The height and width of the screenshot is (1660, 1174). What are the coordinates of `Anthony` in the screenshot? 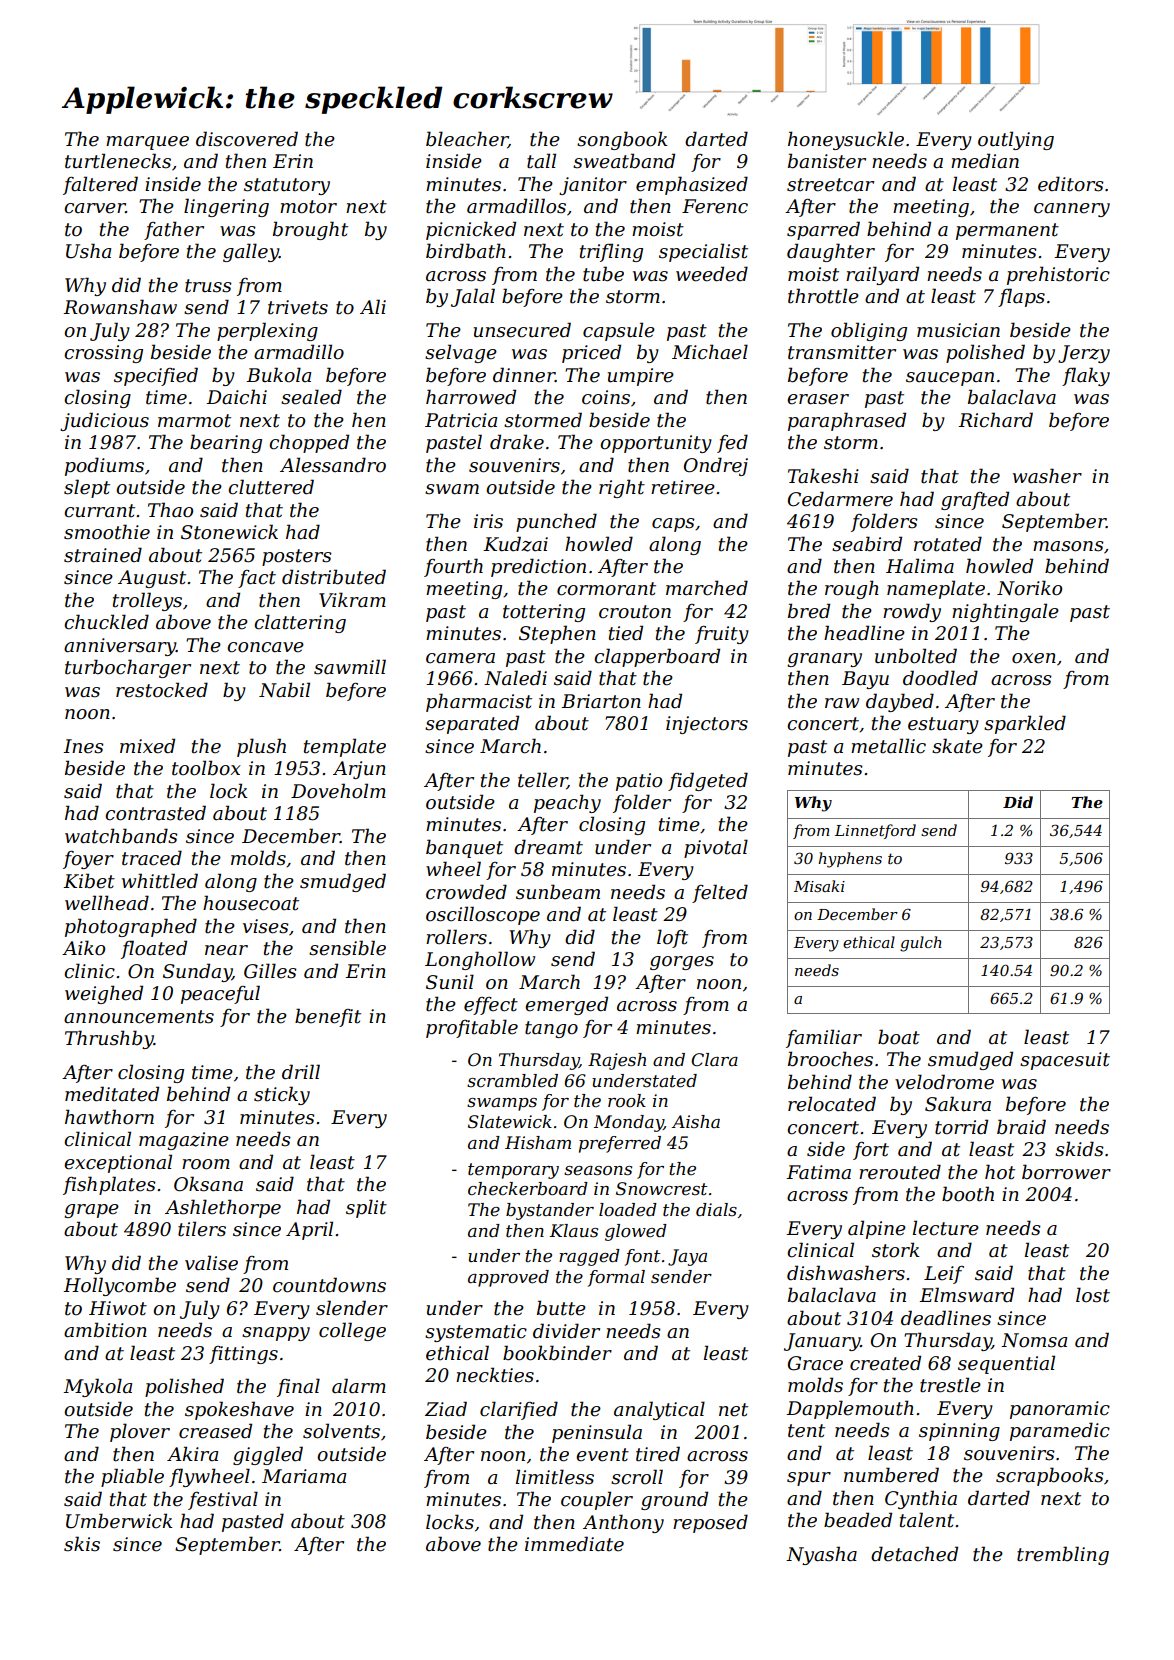 It's located at (623, 1523).
